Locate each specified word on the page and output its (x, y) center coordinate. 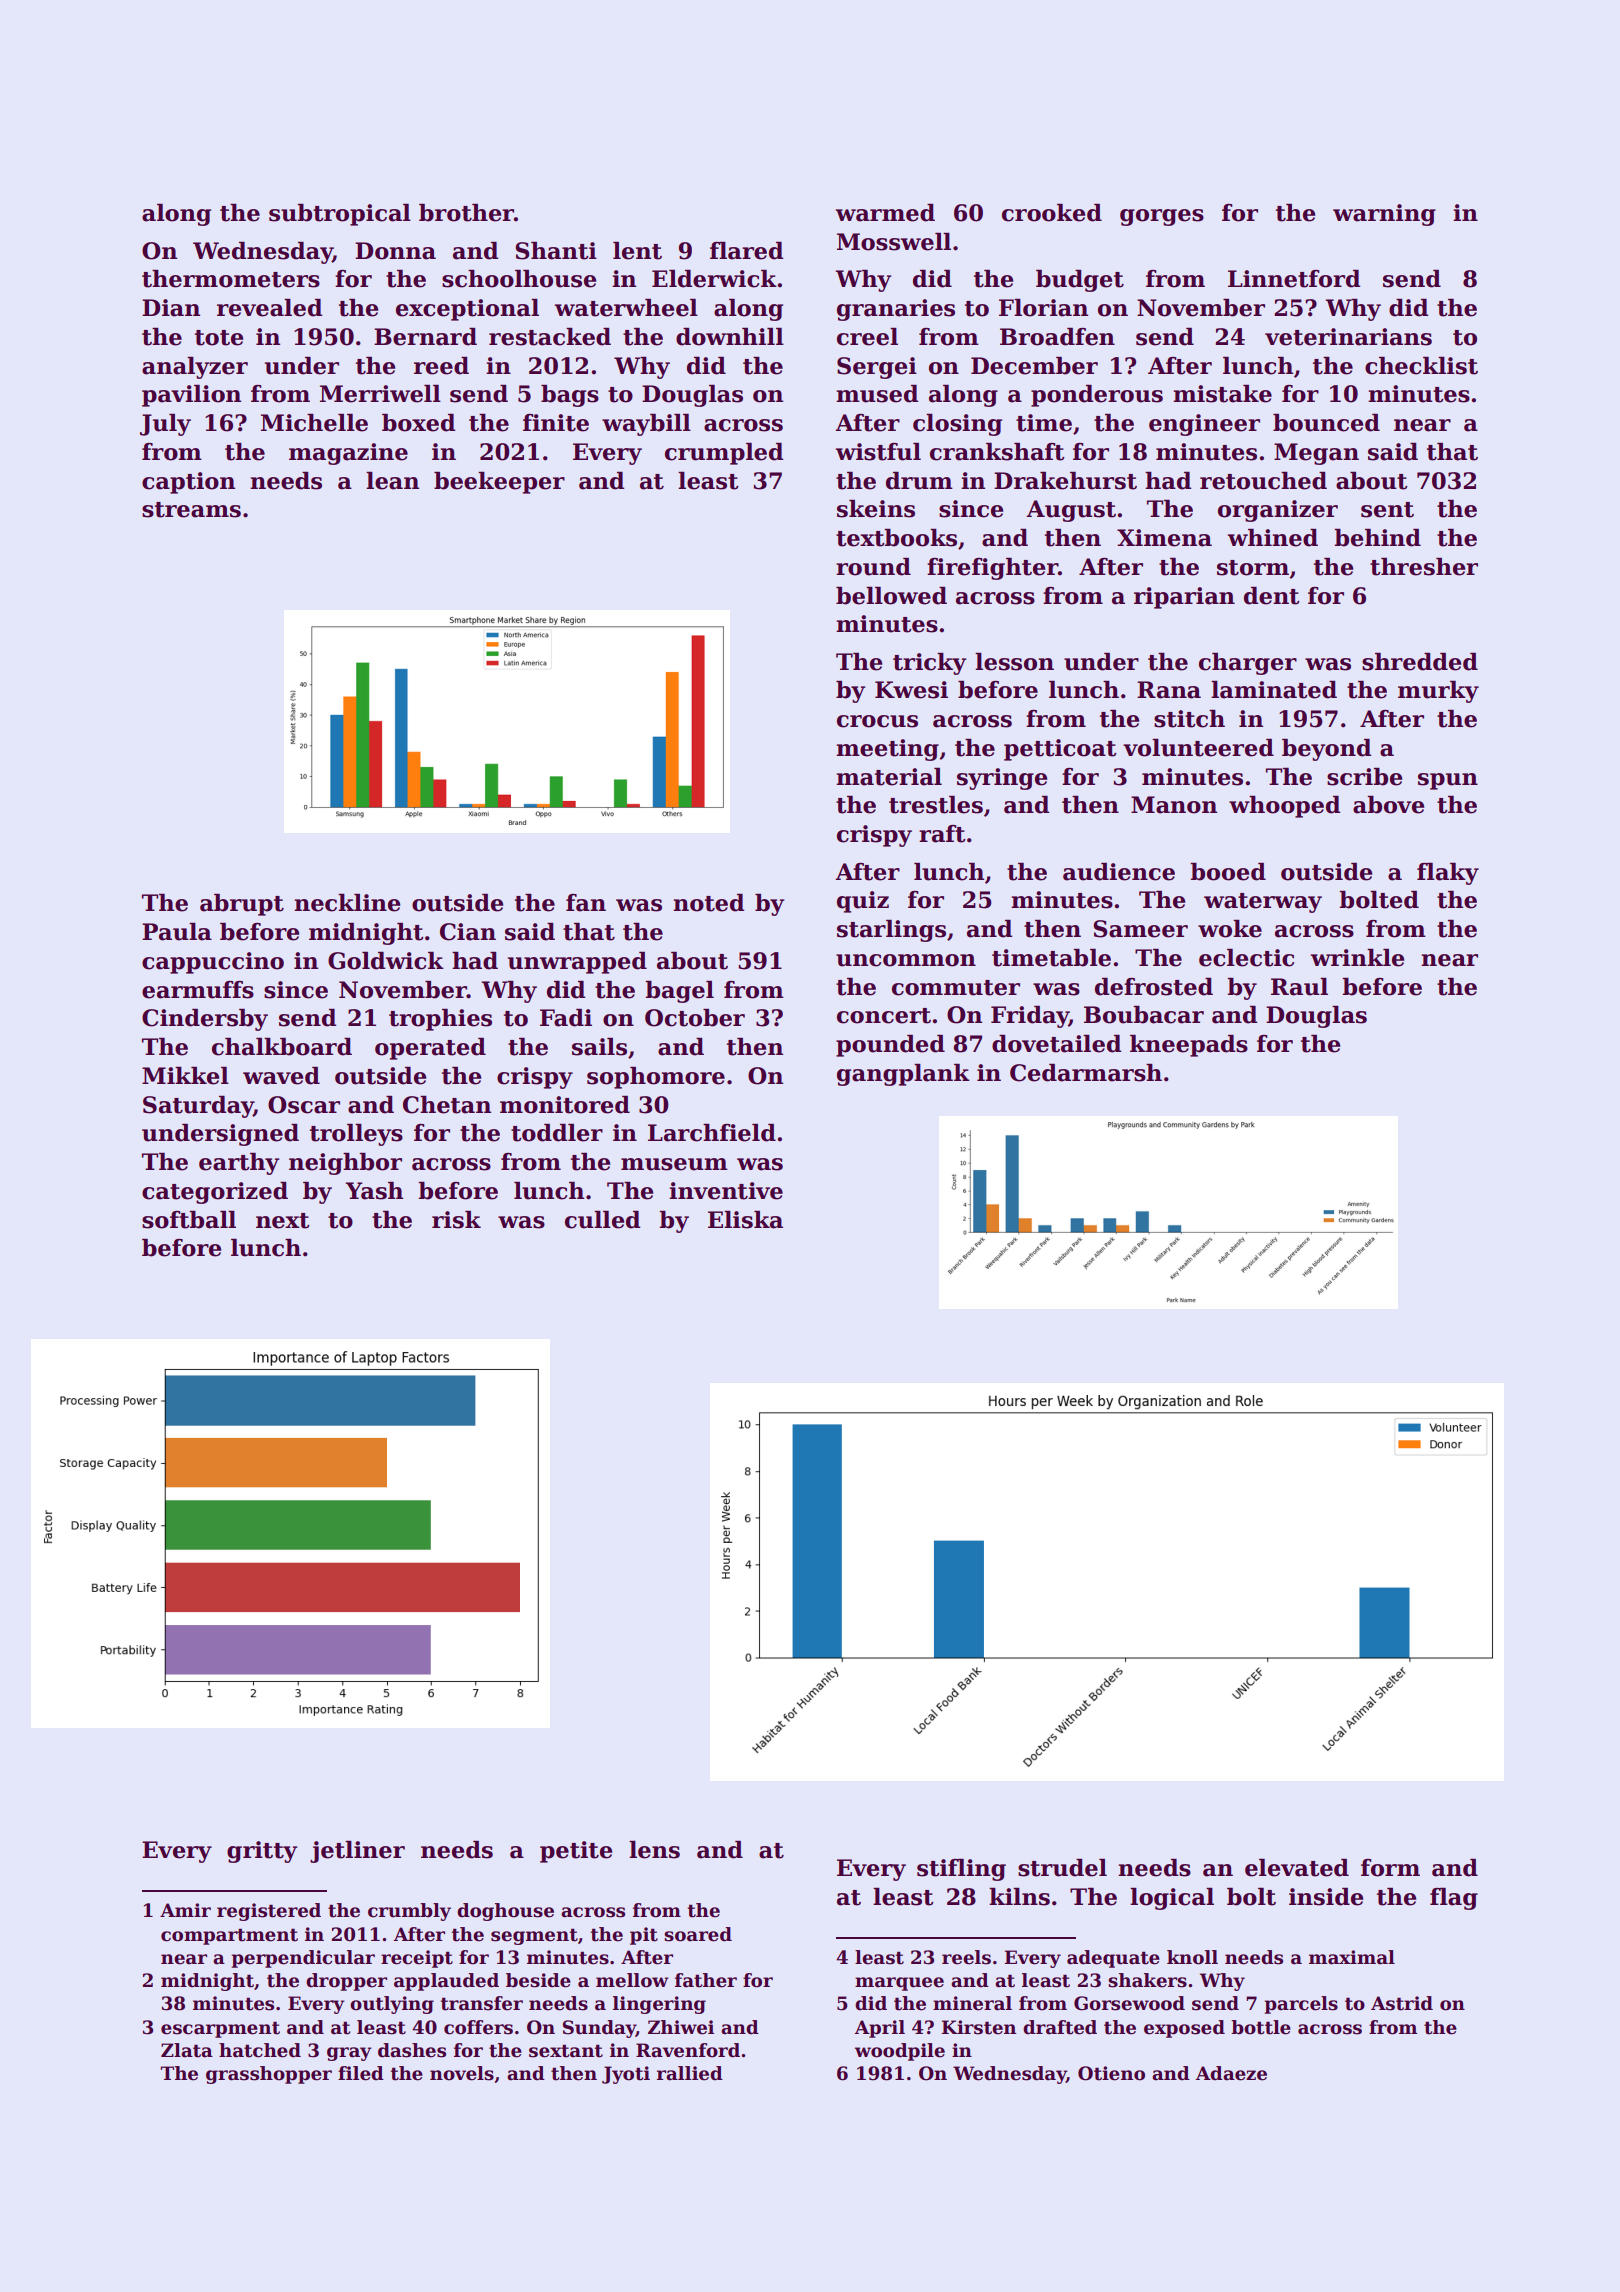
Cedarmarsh (1086, 1073)
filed (361, 2073)
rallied (690, 2073)
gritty (262, 1852)
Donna (395, 251)
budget (1080, 281)
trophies (440, 1020)
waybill (646, 425)
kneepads (1189, 1046)
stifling (961, 1870)
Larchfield (712, 1133)
